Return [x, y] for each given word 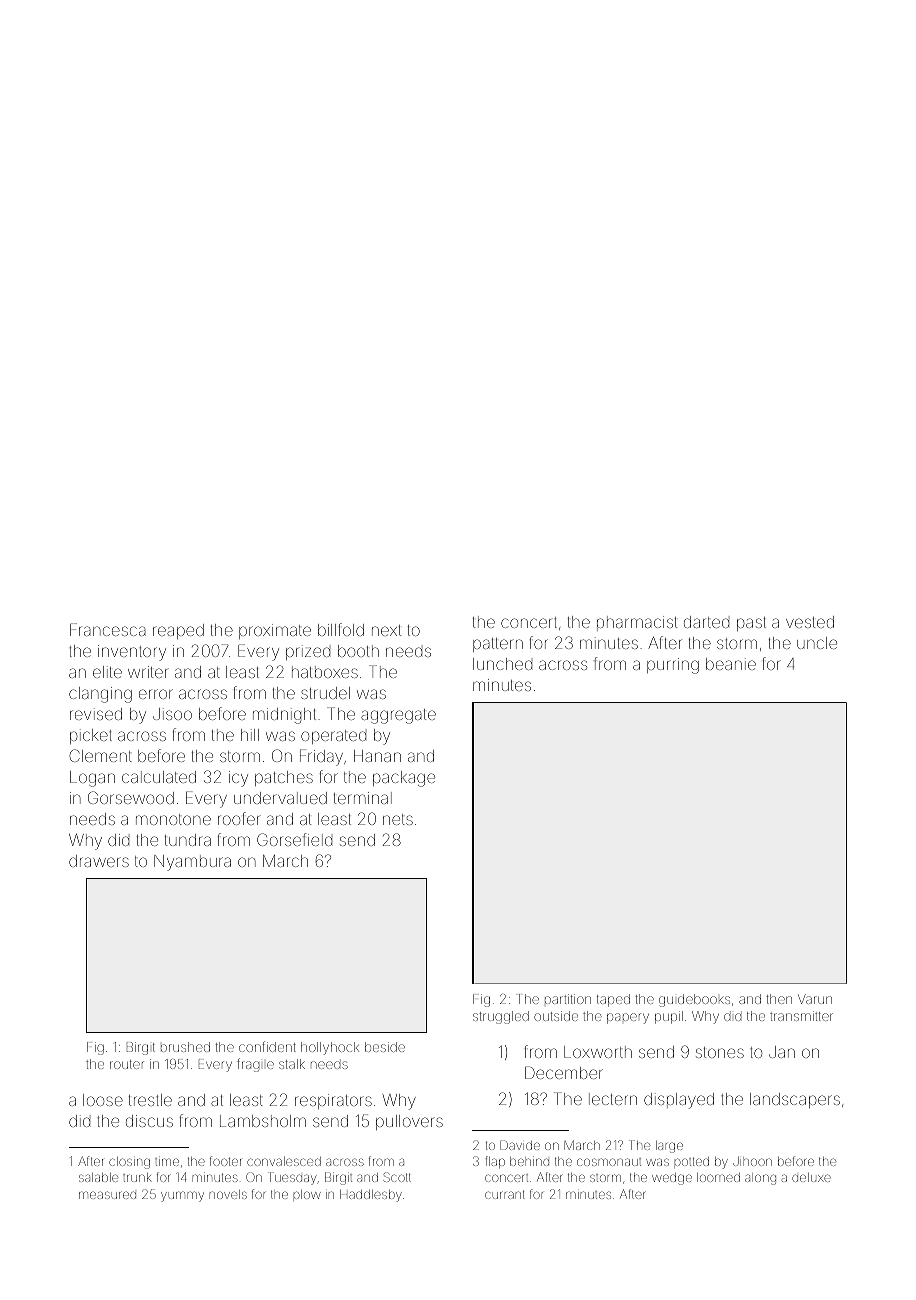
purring [673, 666]
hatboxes [325, 672]
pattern [498, 645]
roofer [239, 818]
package [404, 779]
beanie [731, 664]
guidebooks [694, 1000]
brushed [185, 1047]
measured [107, 1195]
